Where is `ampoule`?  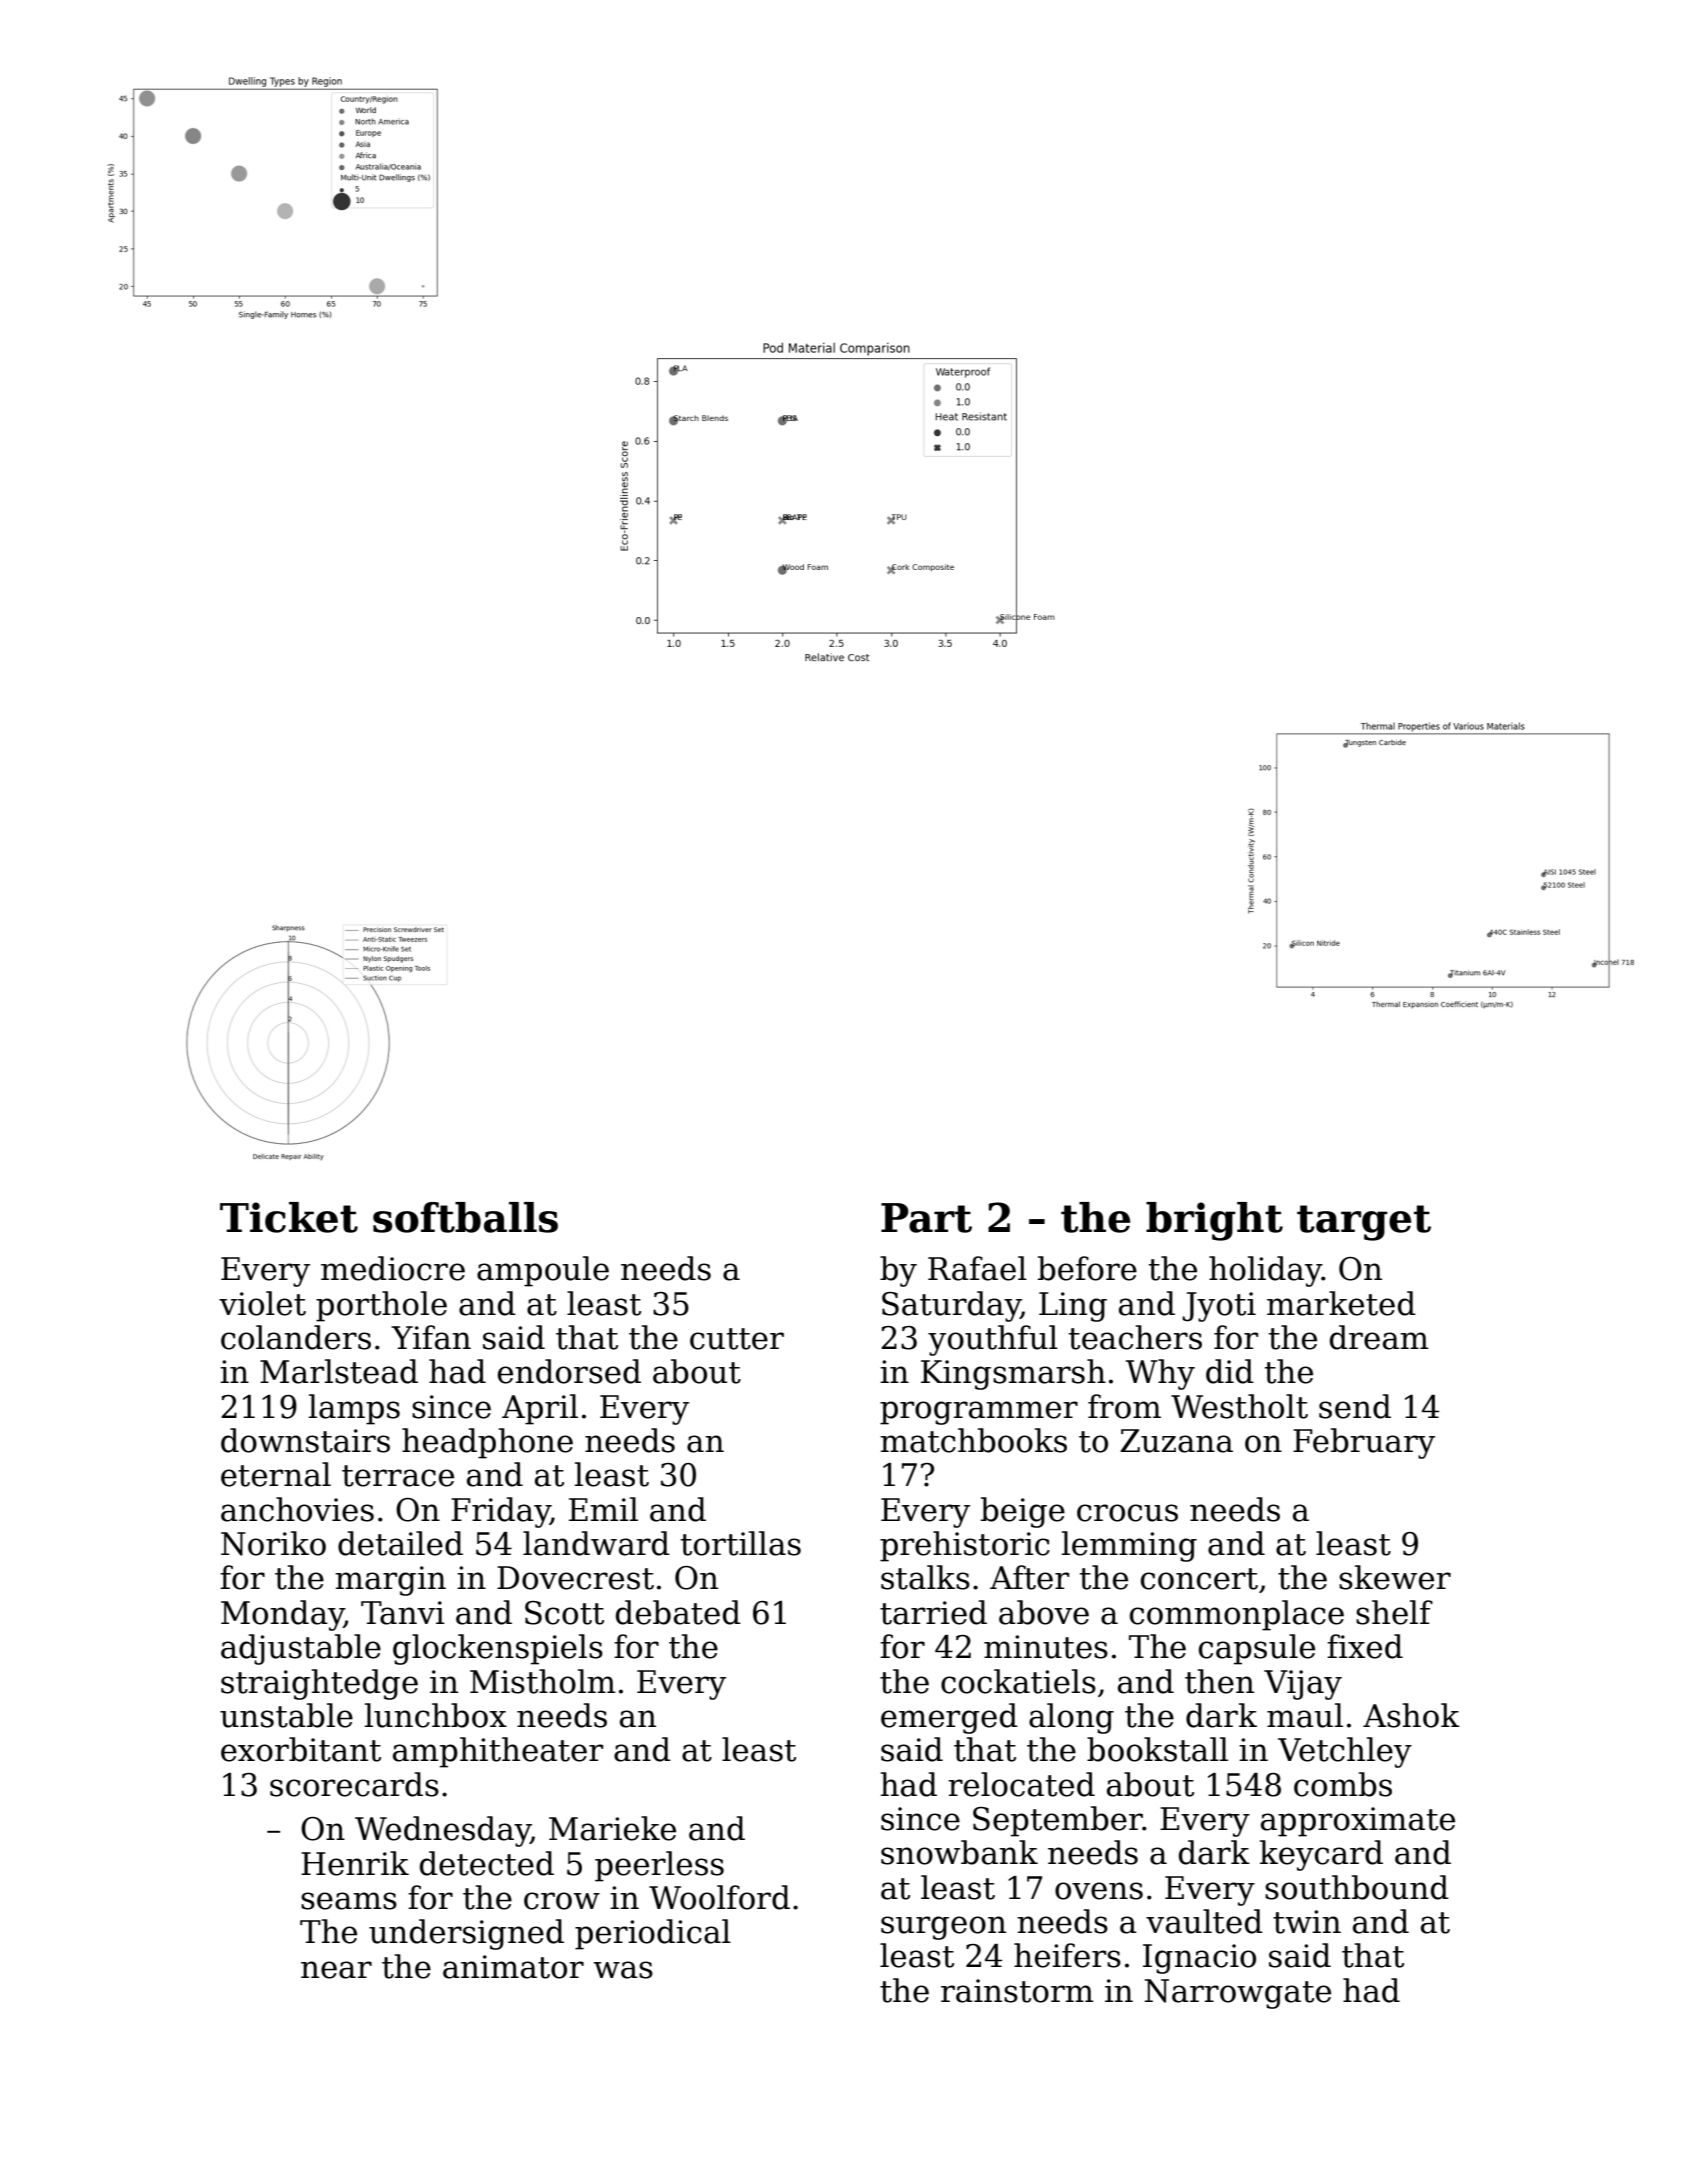
ampoule is located at coordinates (543, 1271).
